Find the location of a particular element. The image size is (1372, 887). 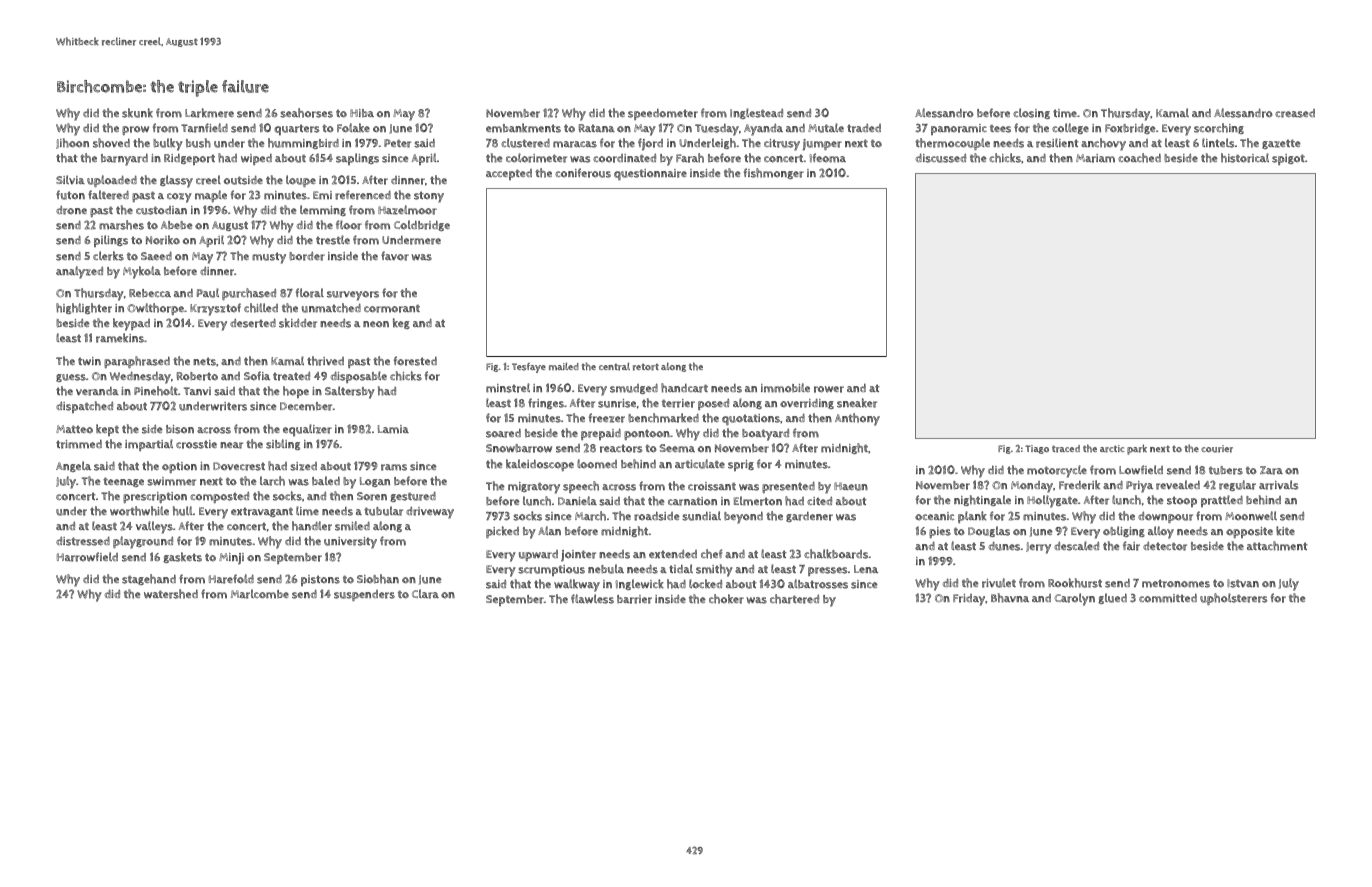

Istvan is located at coordinates (1243, 583).
